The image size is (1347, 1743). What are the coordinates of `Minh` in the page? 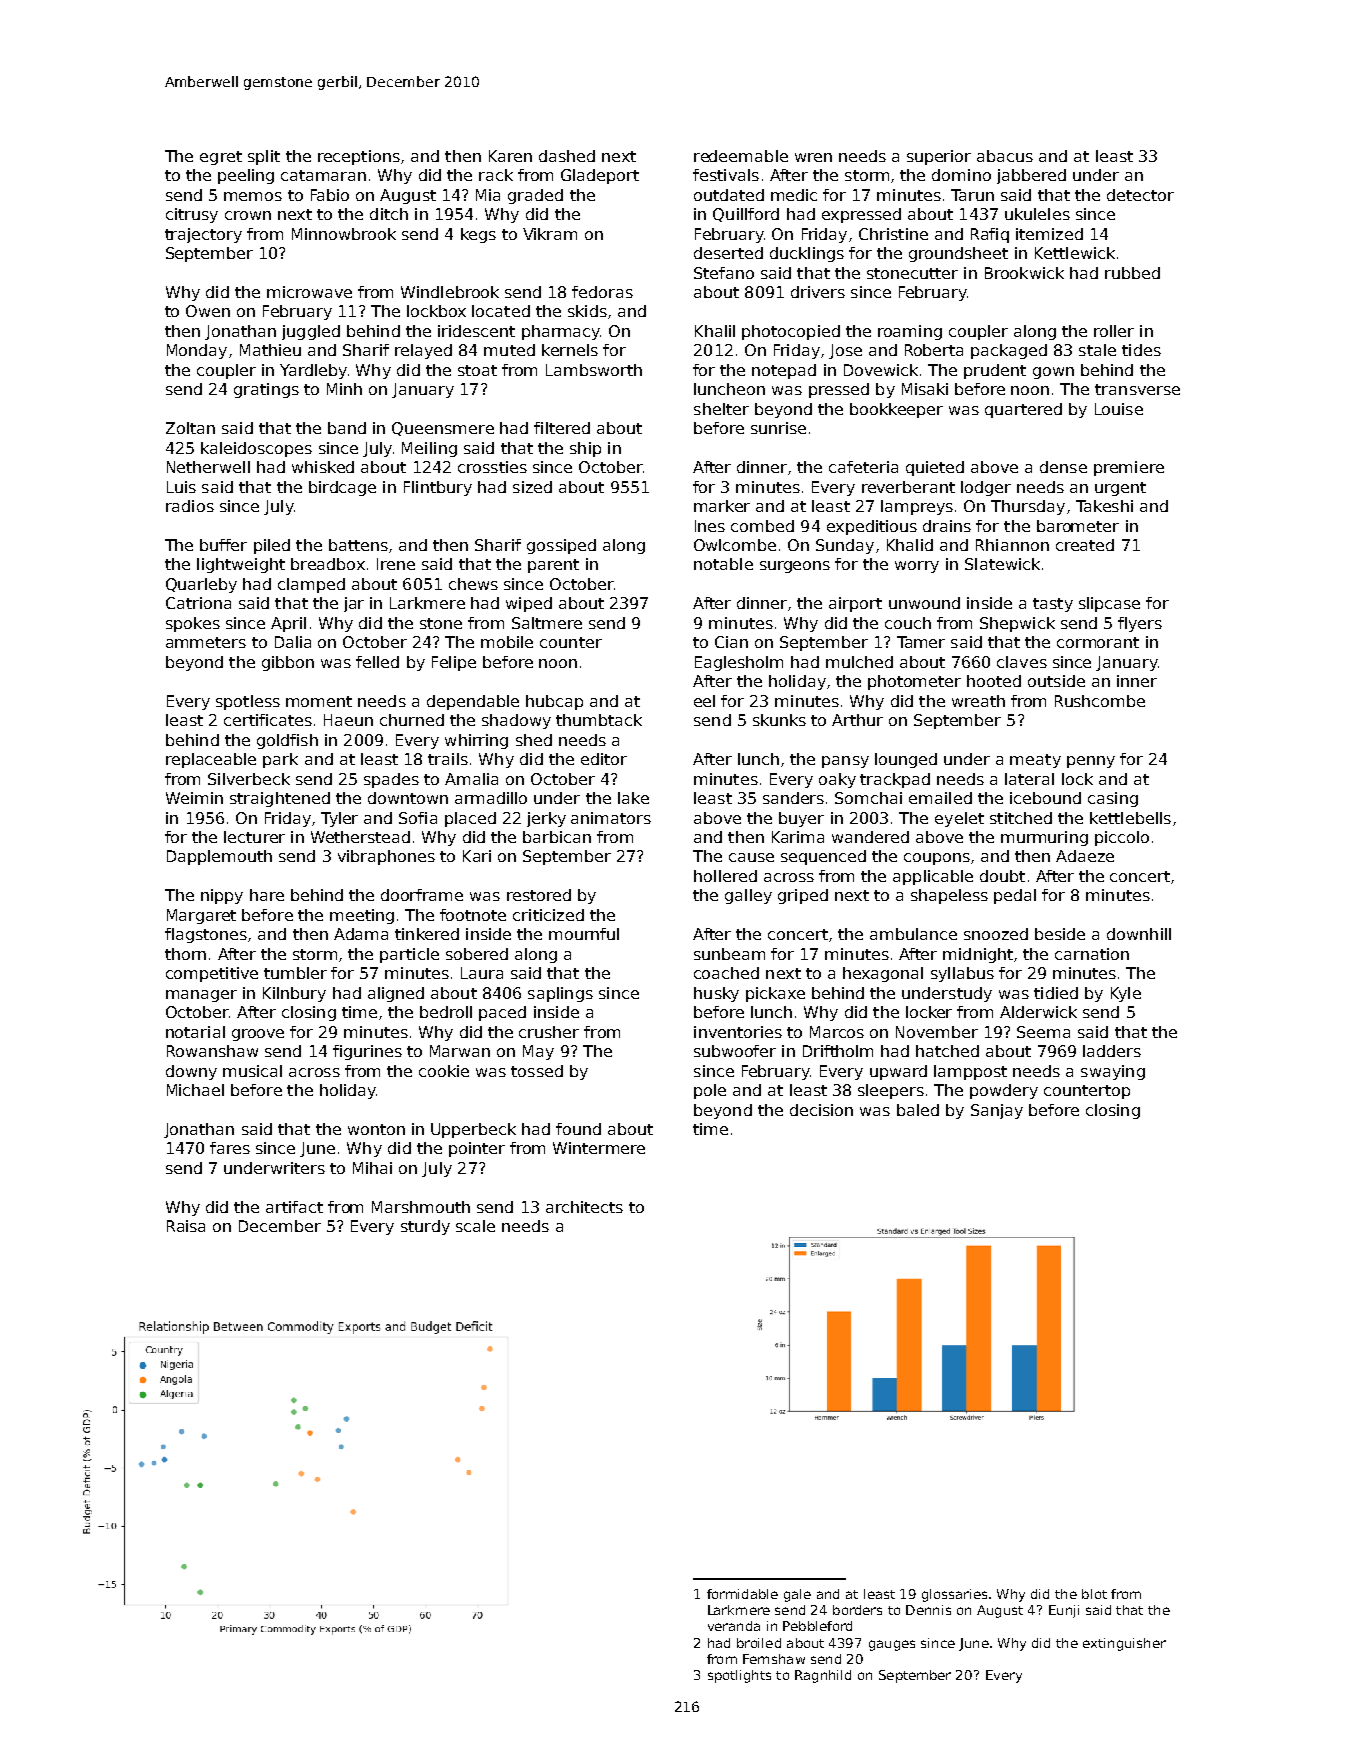 It's located at (344, 389).
